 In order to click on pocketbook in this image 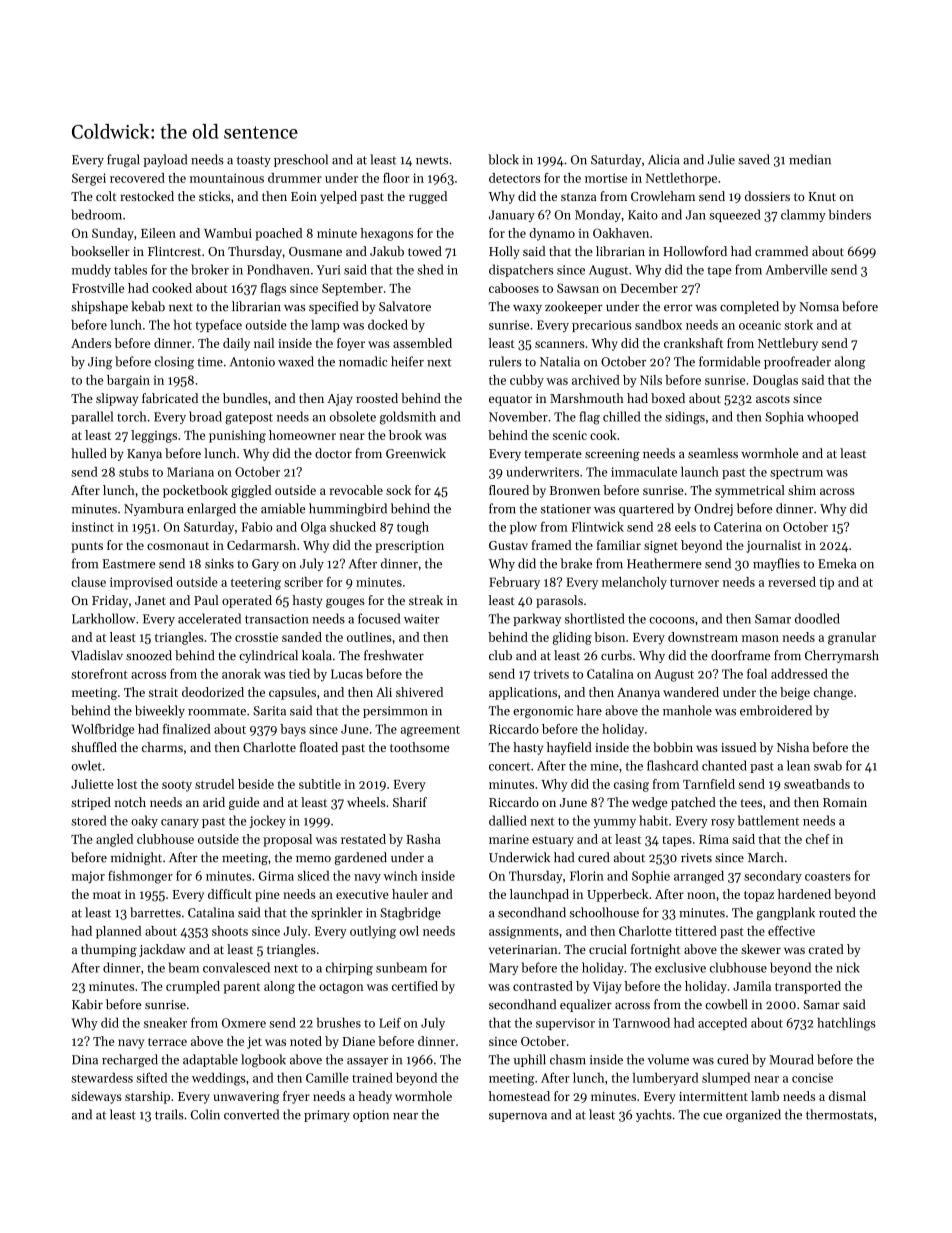, I will do `click(195, 491)`.
